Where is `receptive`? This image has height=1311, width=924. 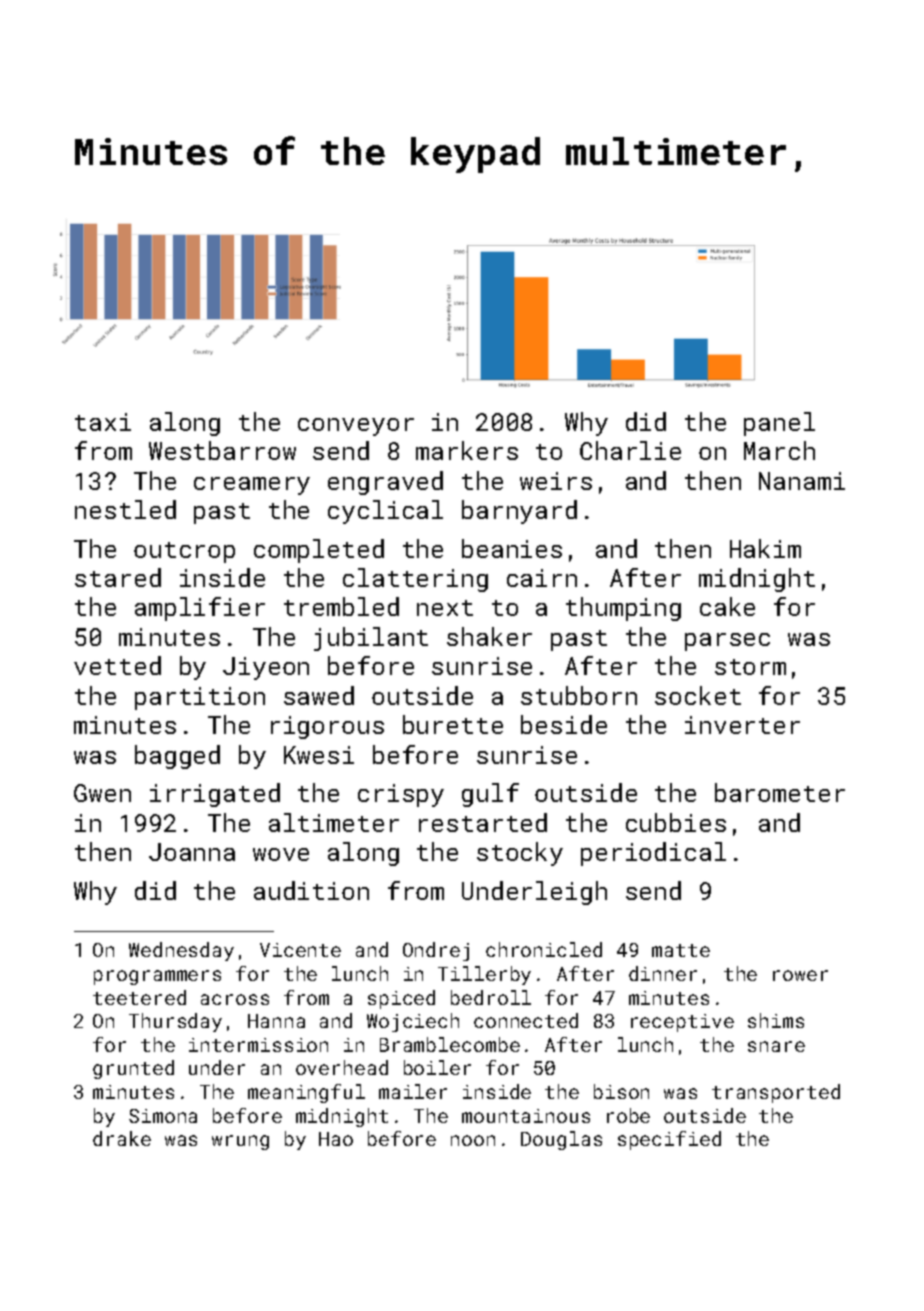
receptive is located at coordinates (682, 1023).
